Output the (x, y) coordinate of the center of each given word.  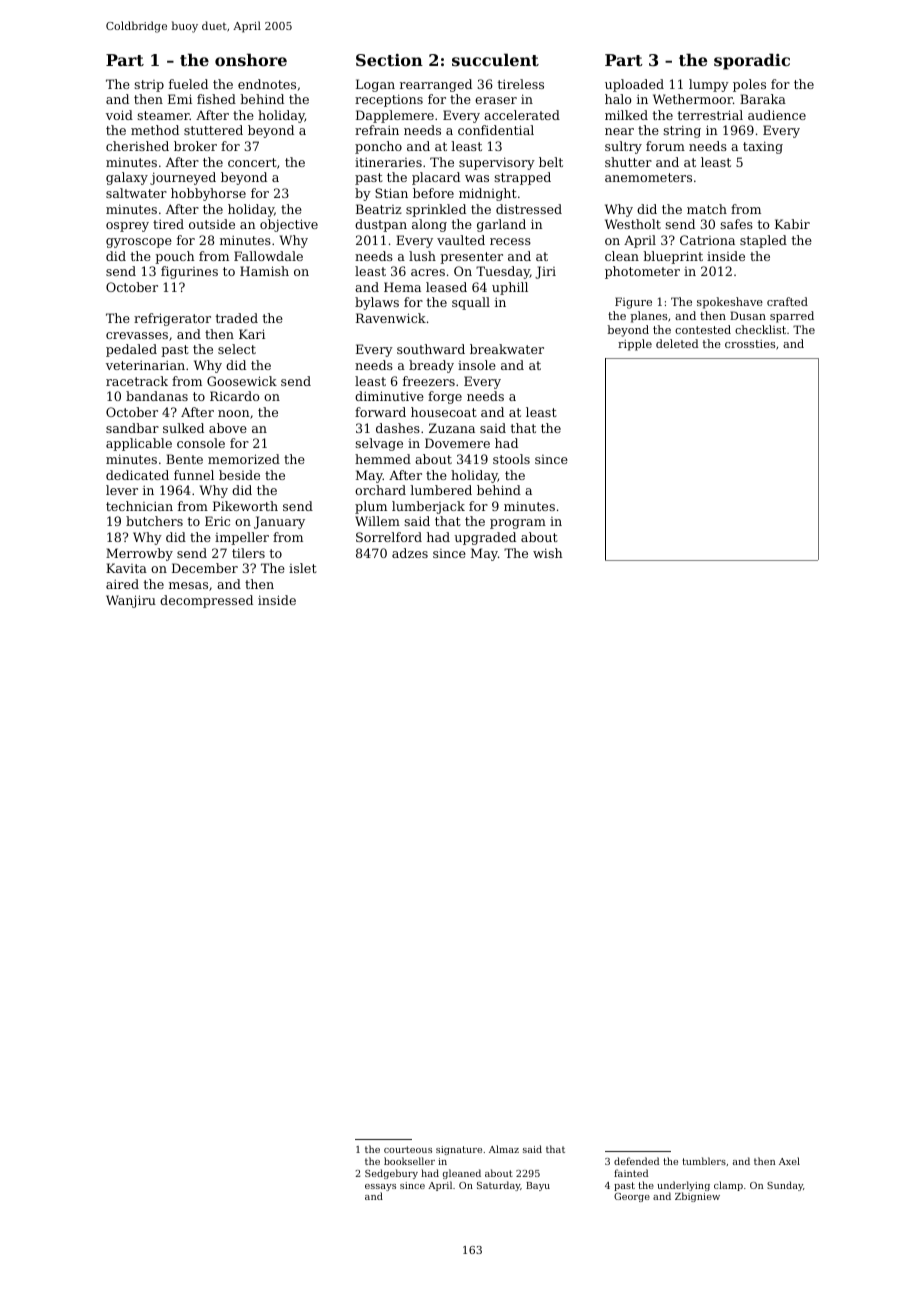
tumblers (704, 1161)
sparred (792, 317)
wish (548, 553)
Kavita (126, 568)
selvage (379, 444)
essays (380, 1187)
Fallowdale (268, 256)
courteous (408, 1149)
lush (422, 256)
